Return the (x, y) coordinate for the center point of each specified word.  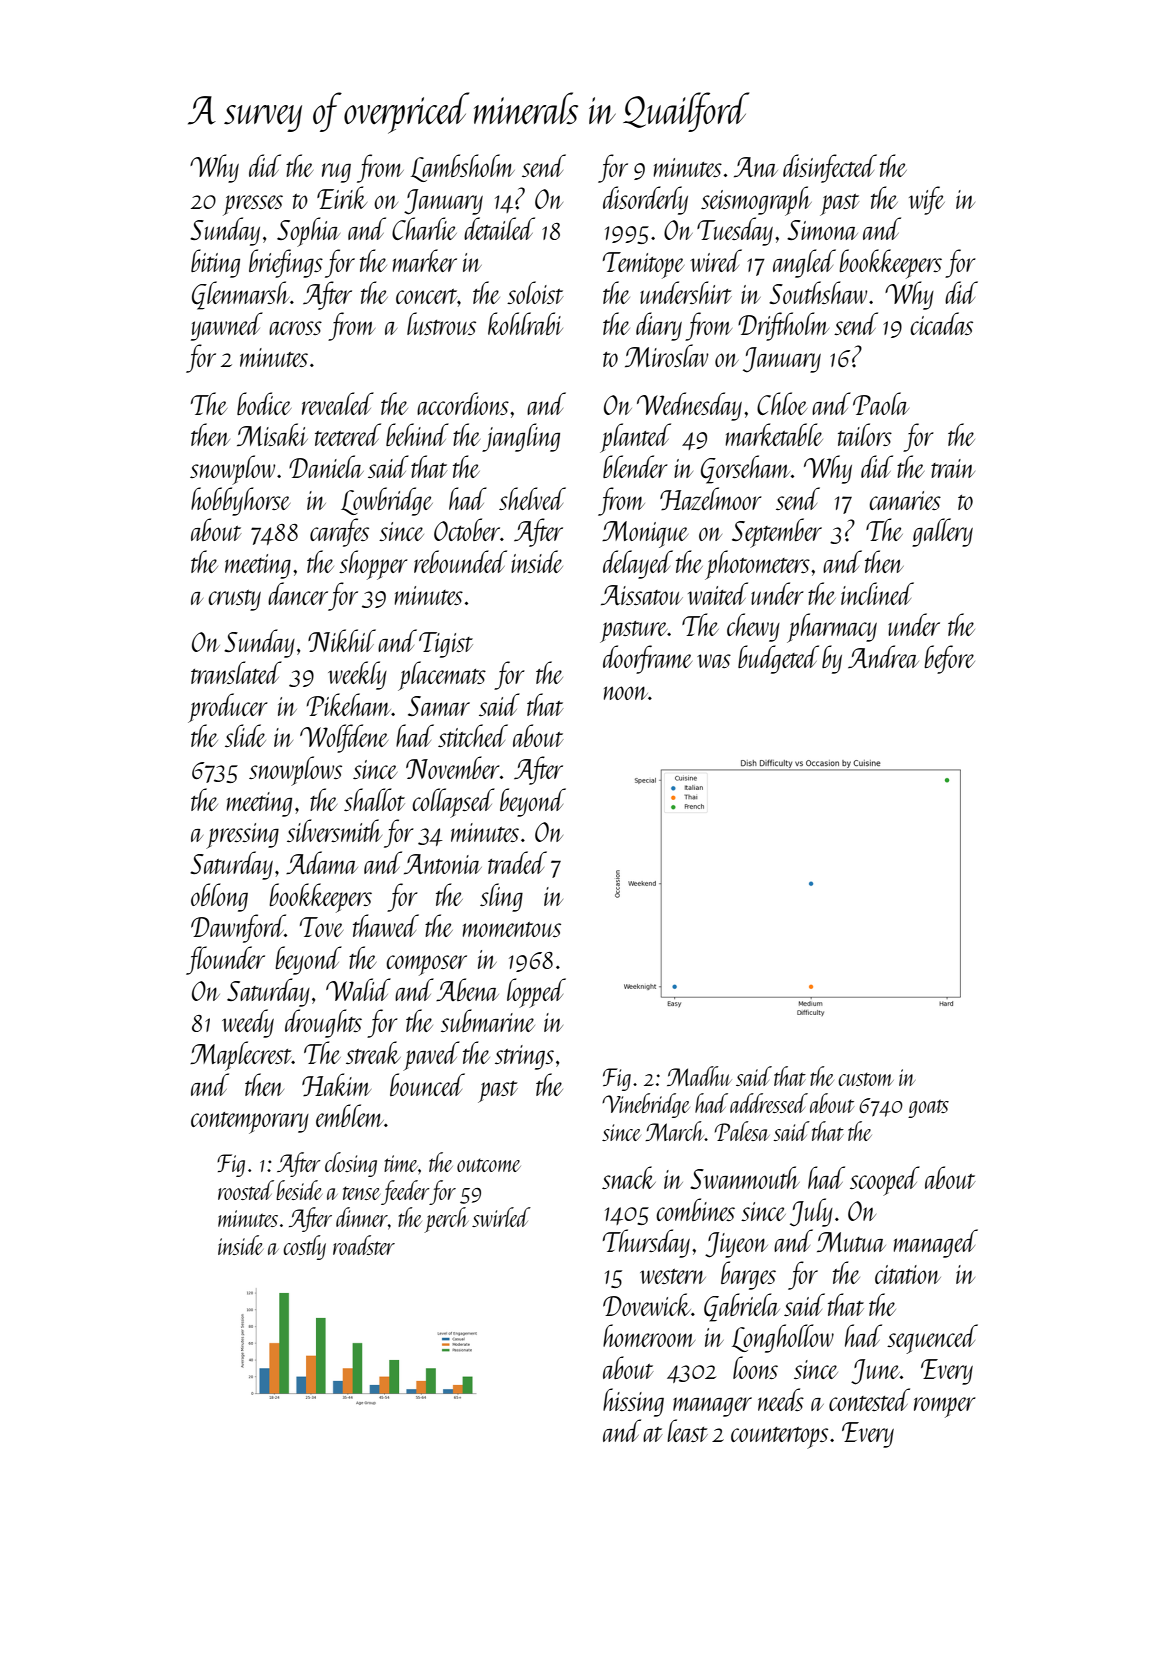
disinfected (830, 168)
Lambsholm (463, 168)
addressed (769, 1103)
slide (245, 735)
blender (635, 466)
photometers (757, 565)
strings (524, 1057)
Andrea (883, 656)
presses (253, 205)
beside (299, 1190)
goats (928, 1108)
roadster (364, 1245)
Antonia (443, 864)
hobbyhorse (240, 501)
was (714, 661)
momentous (512, 929)
